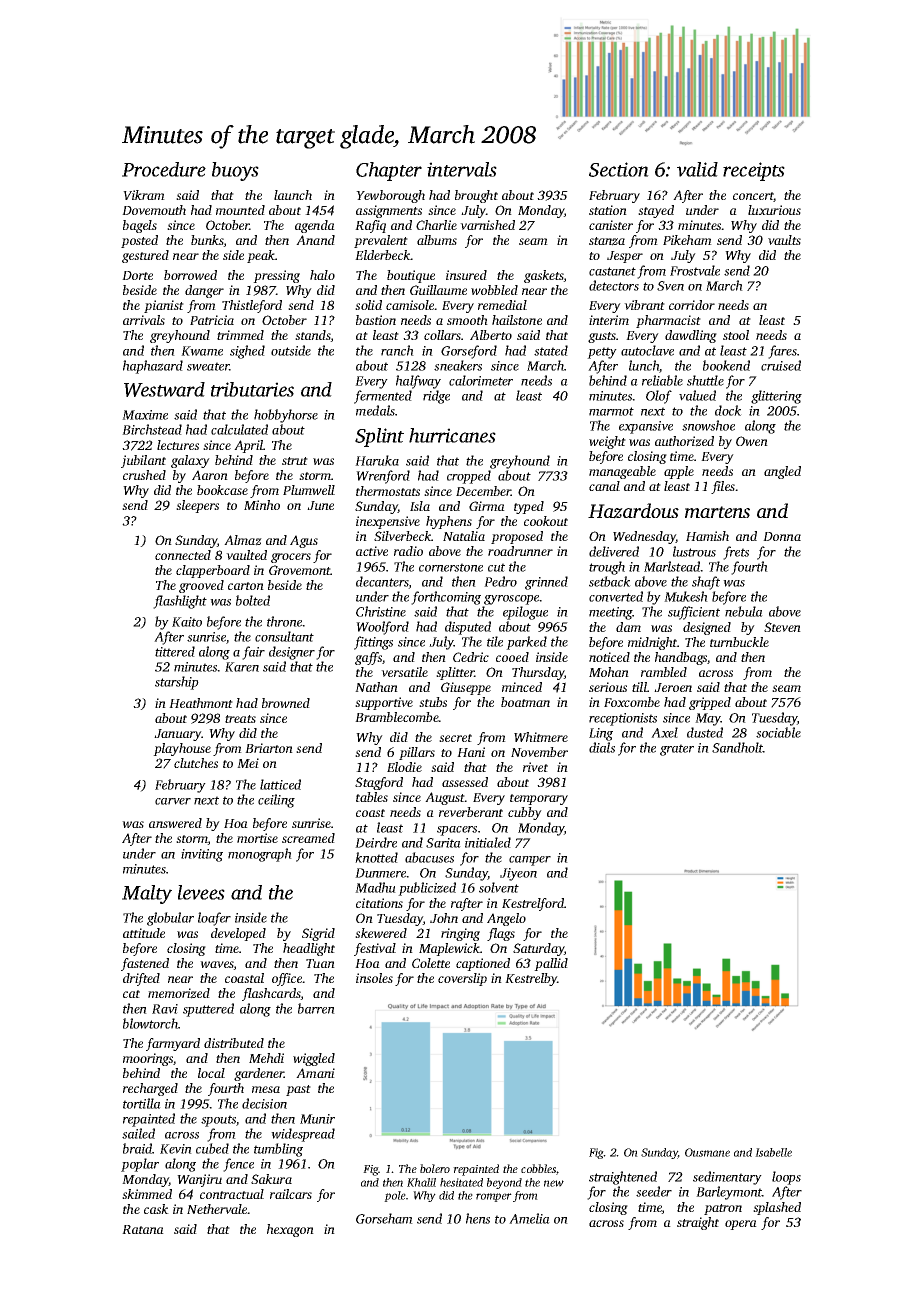 Image resolution: width=924 pixels, height=1308 pixels. Describe the element at coordinates (522, 687) in the screenshot. I see `minced` at that location.
